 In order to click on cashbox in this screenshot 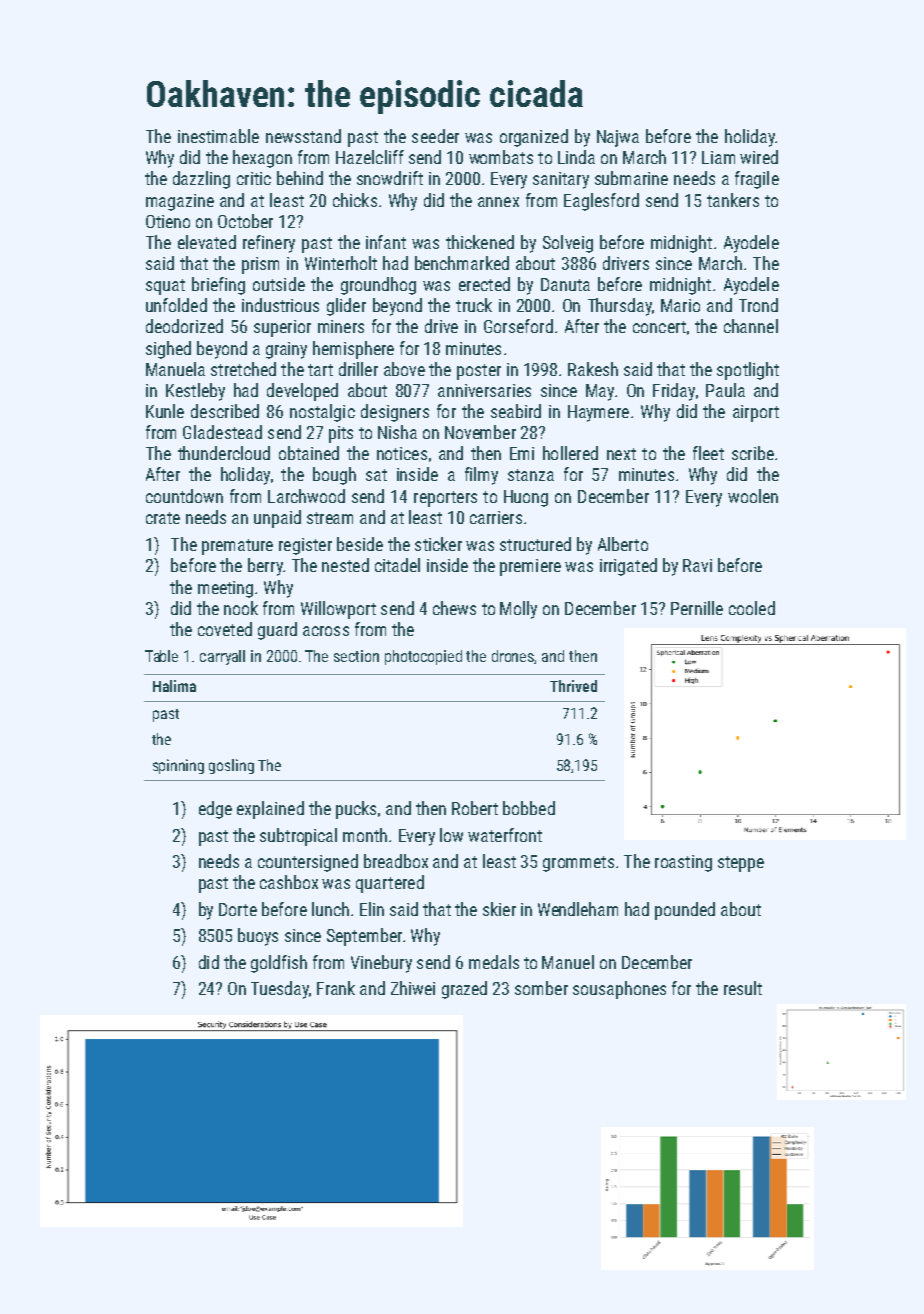, I will do `click(289, 882)`.
